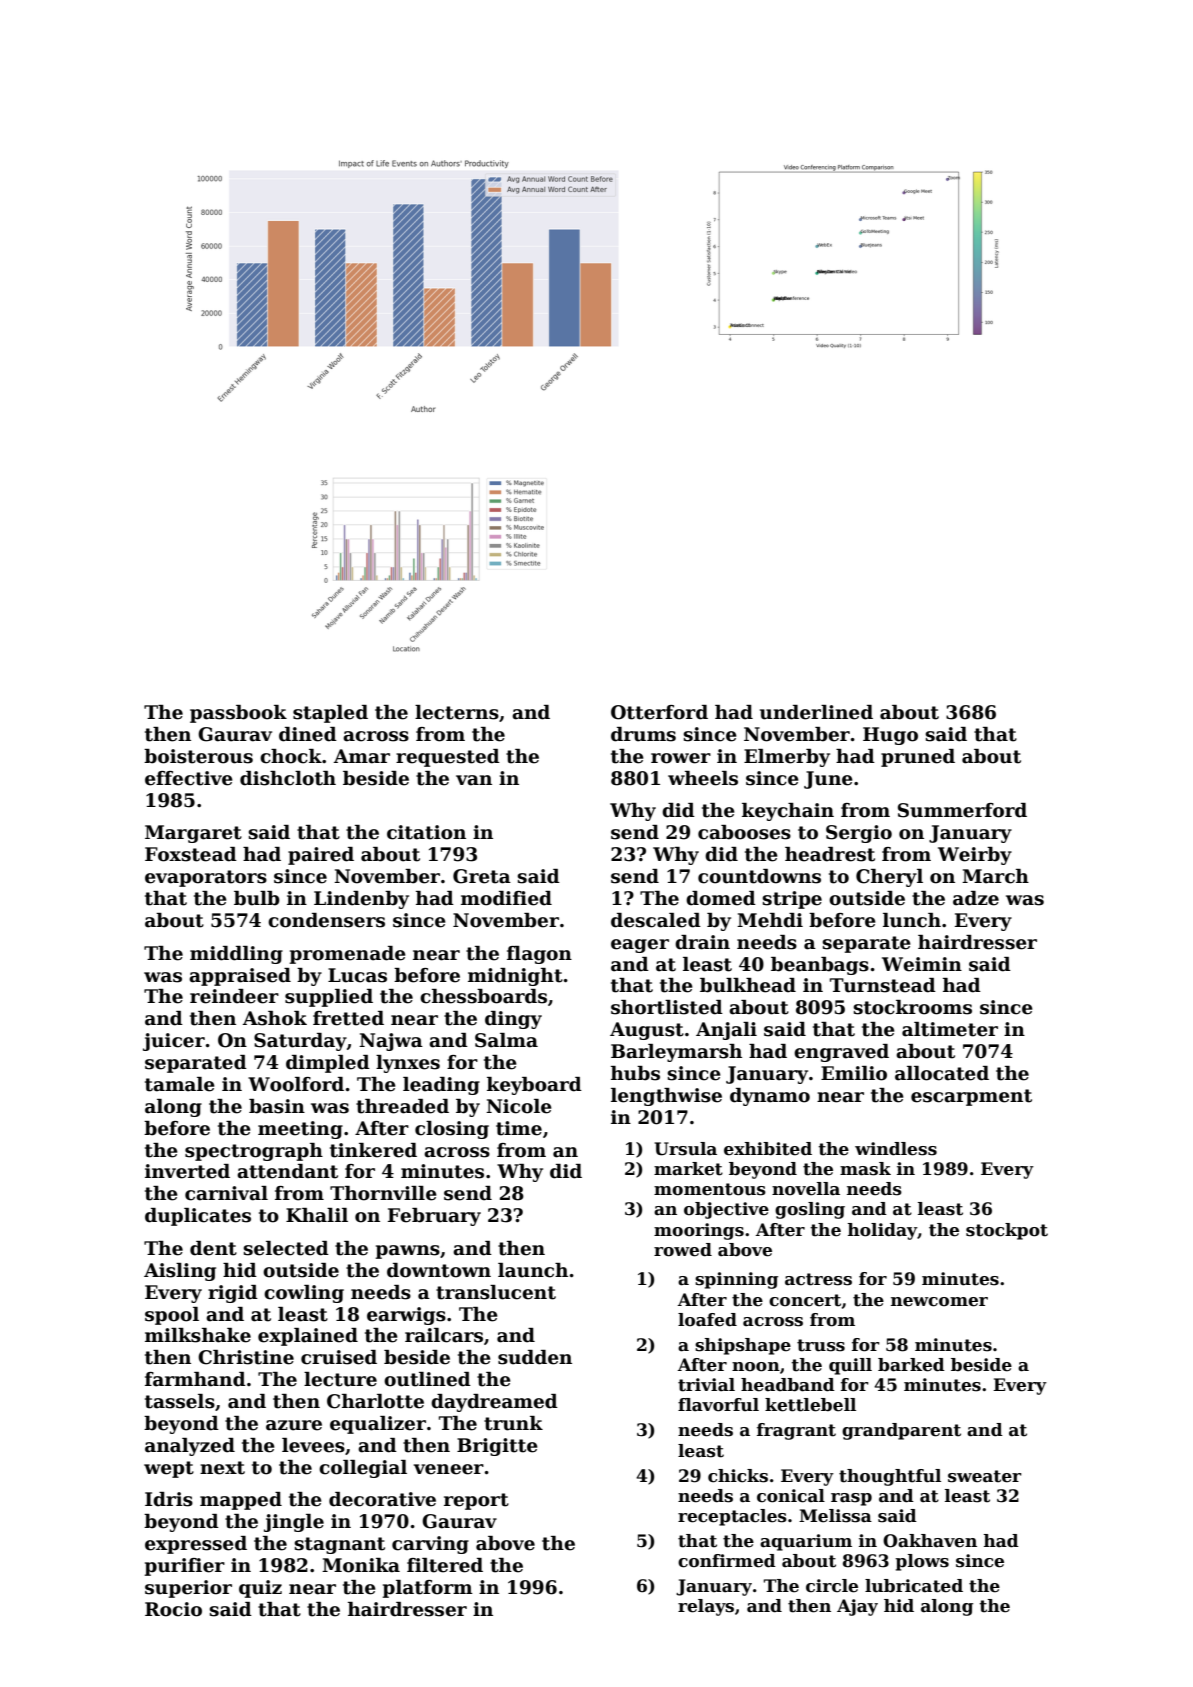 The height and width of the image is (1687, 1193). I want to click on modified, so click(506, 898).
